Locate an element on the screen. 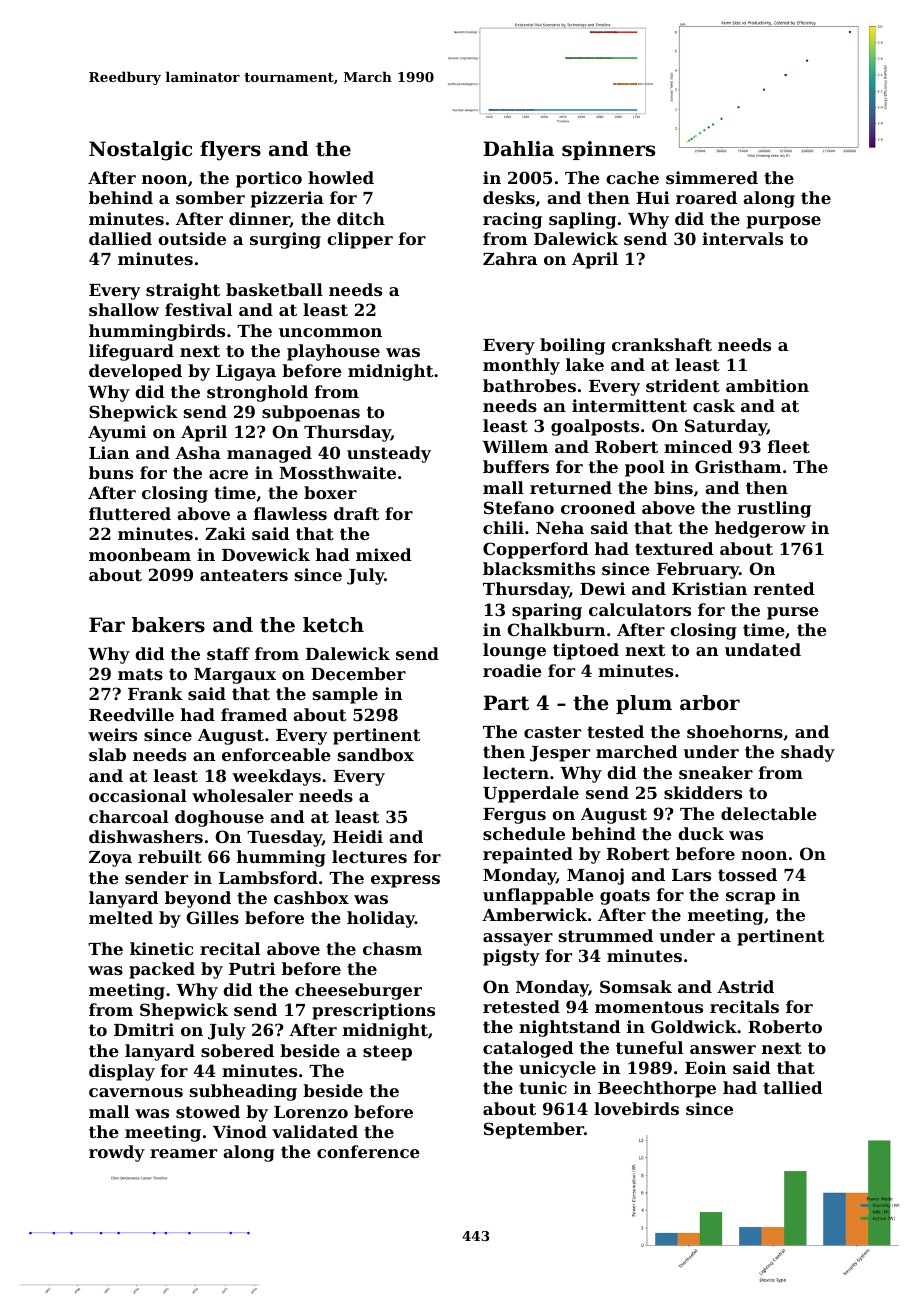 This screenshot has height=1314, width=924. Neha is located at coordinates (560, 527).
